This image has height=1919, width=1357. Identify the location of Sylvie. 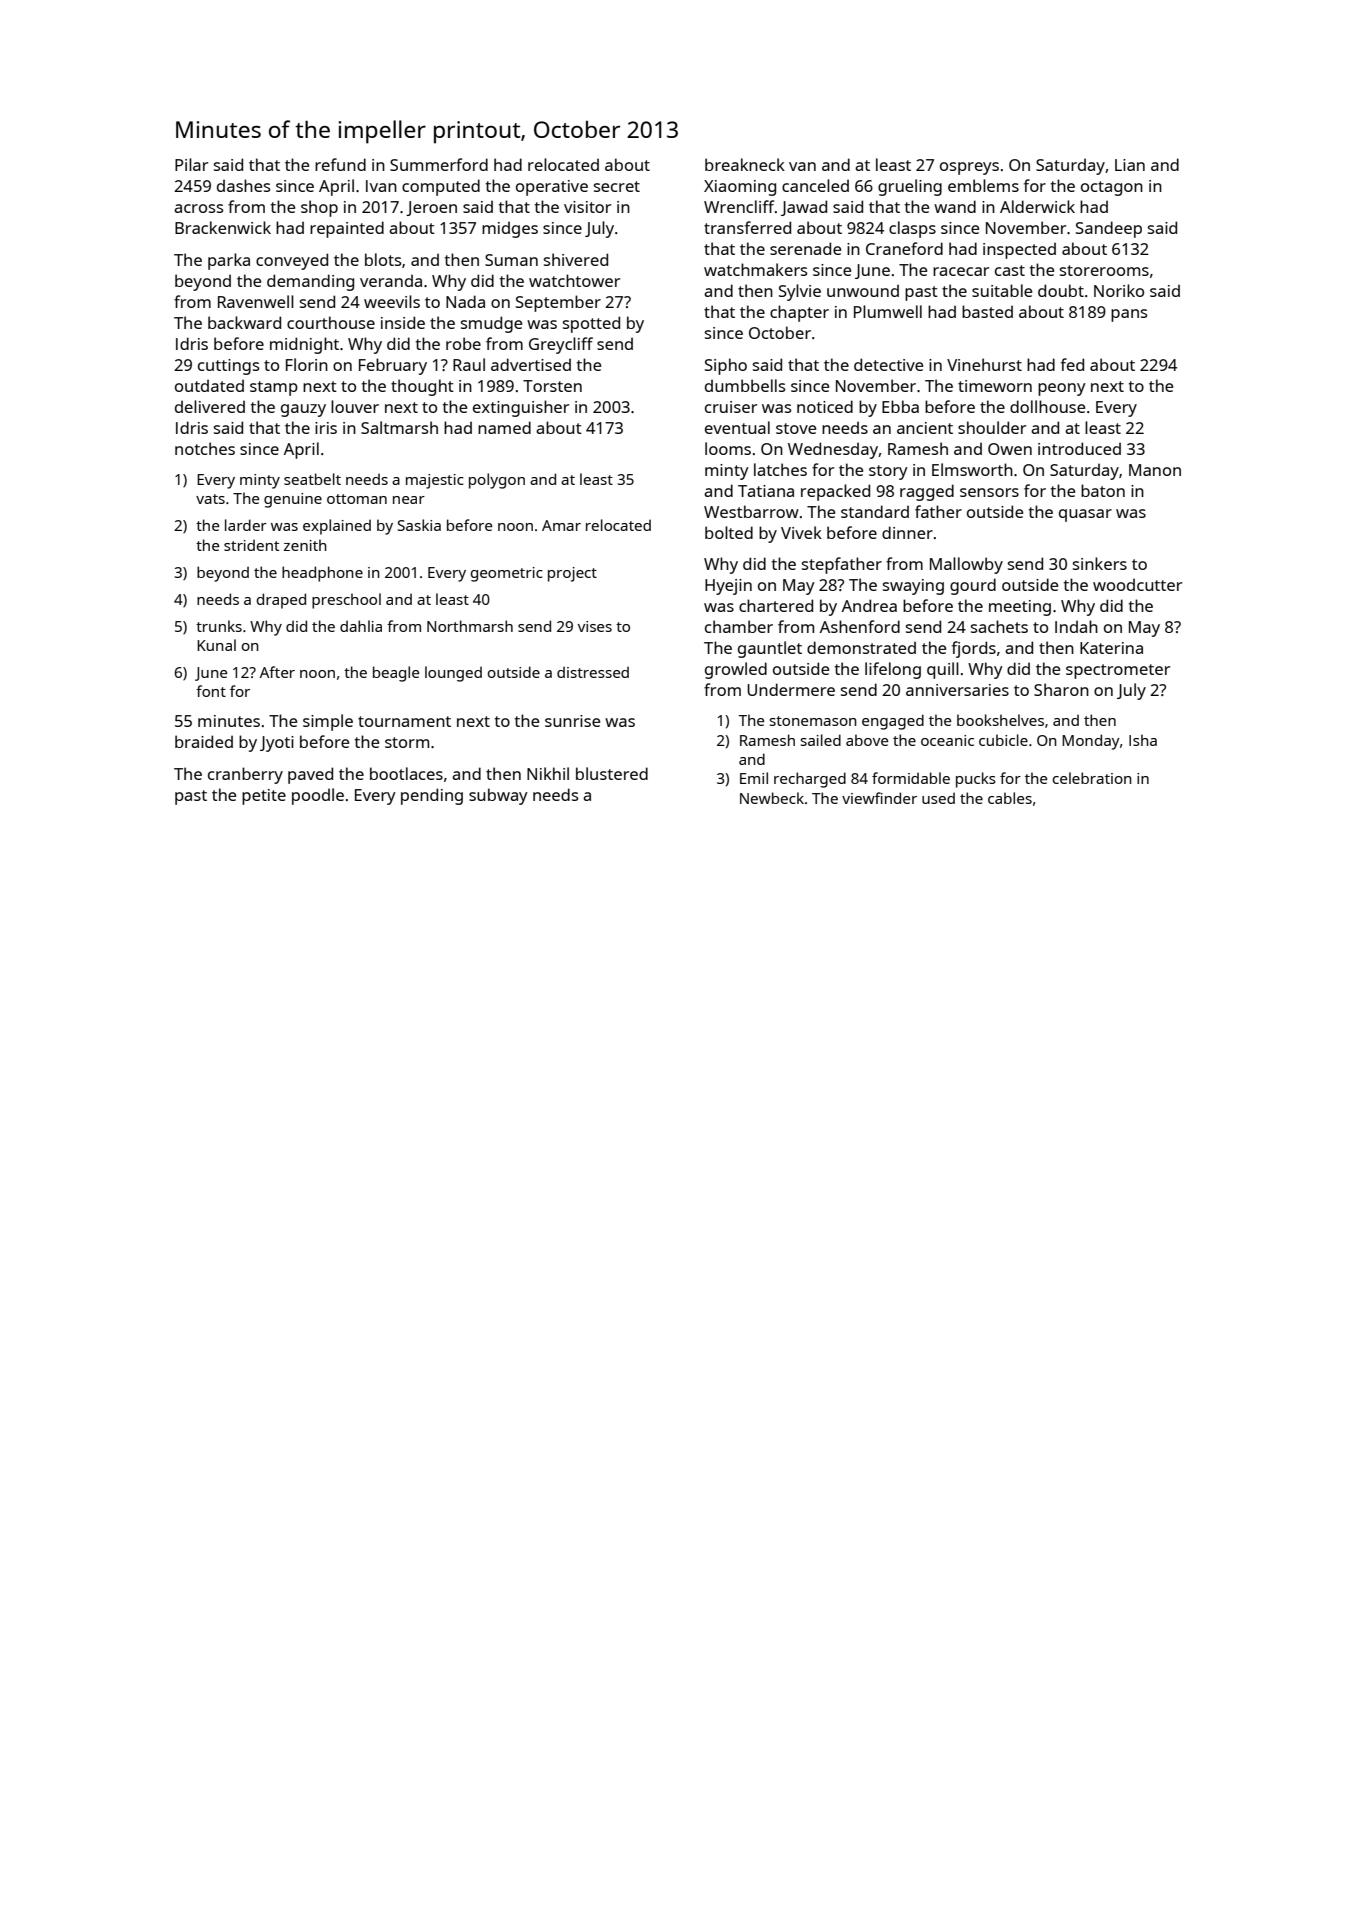
(800, 292).
